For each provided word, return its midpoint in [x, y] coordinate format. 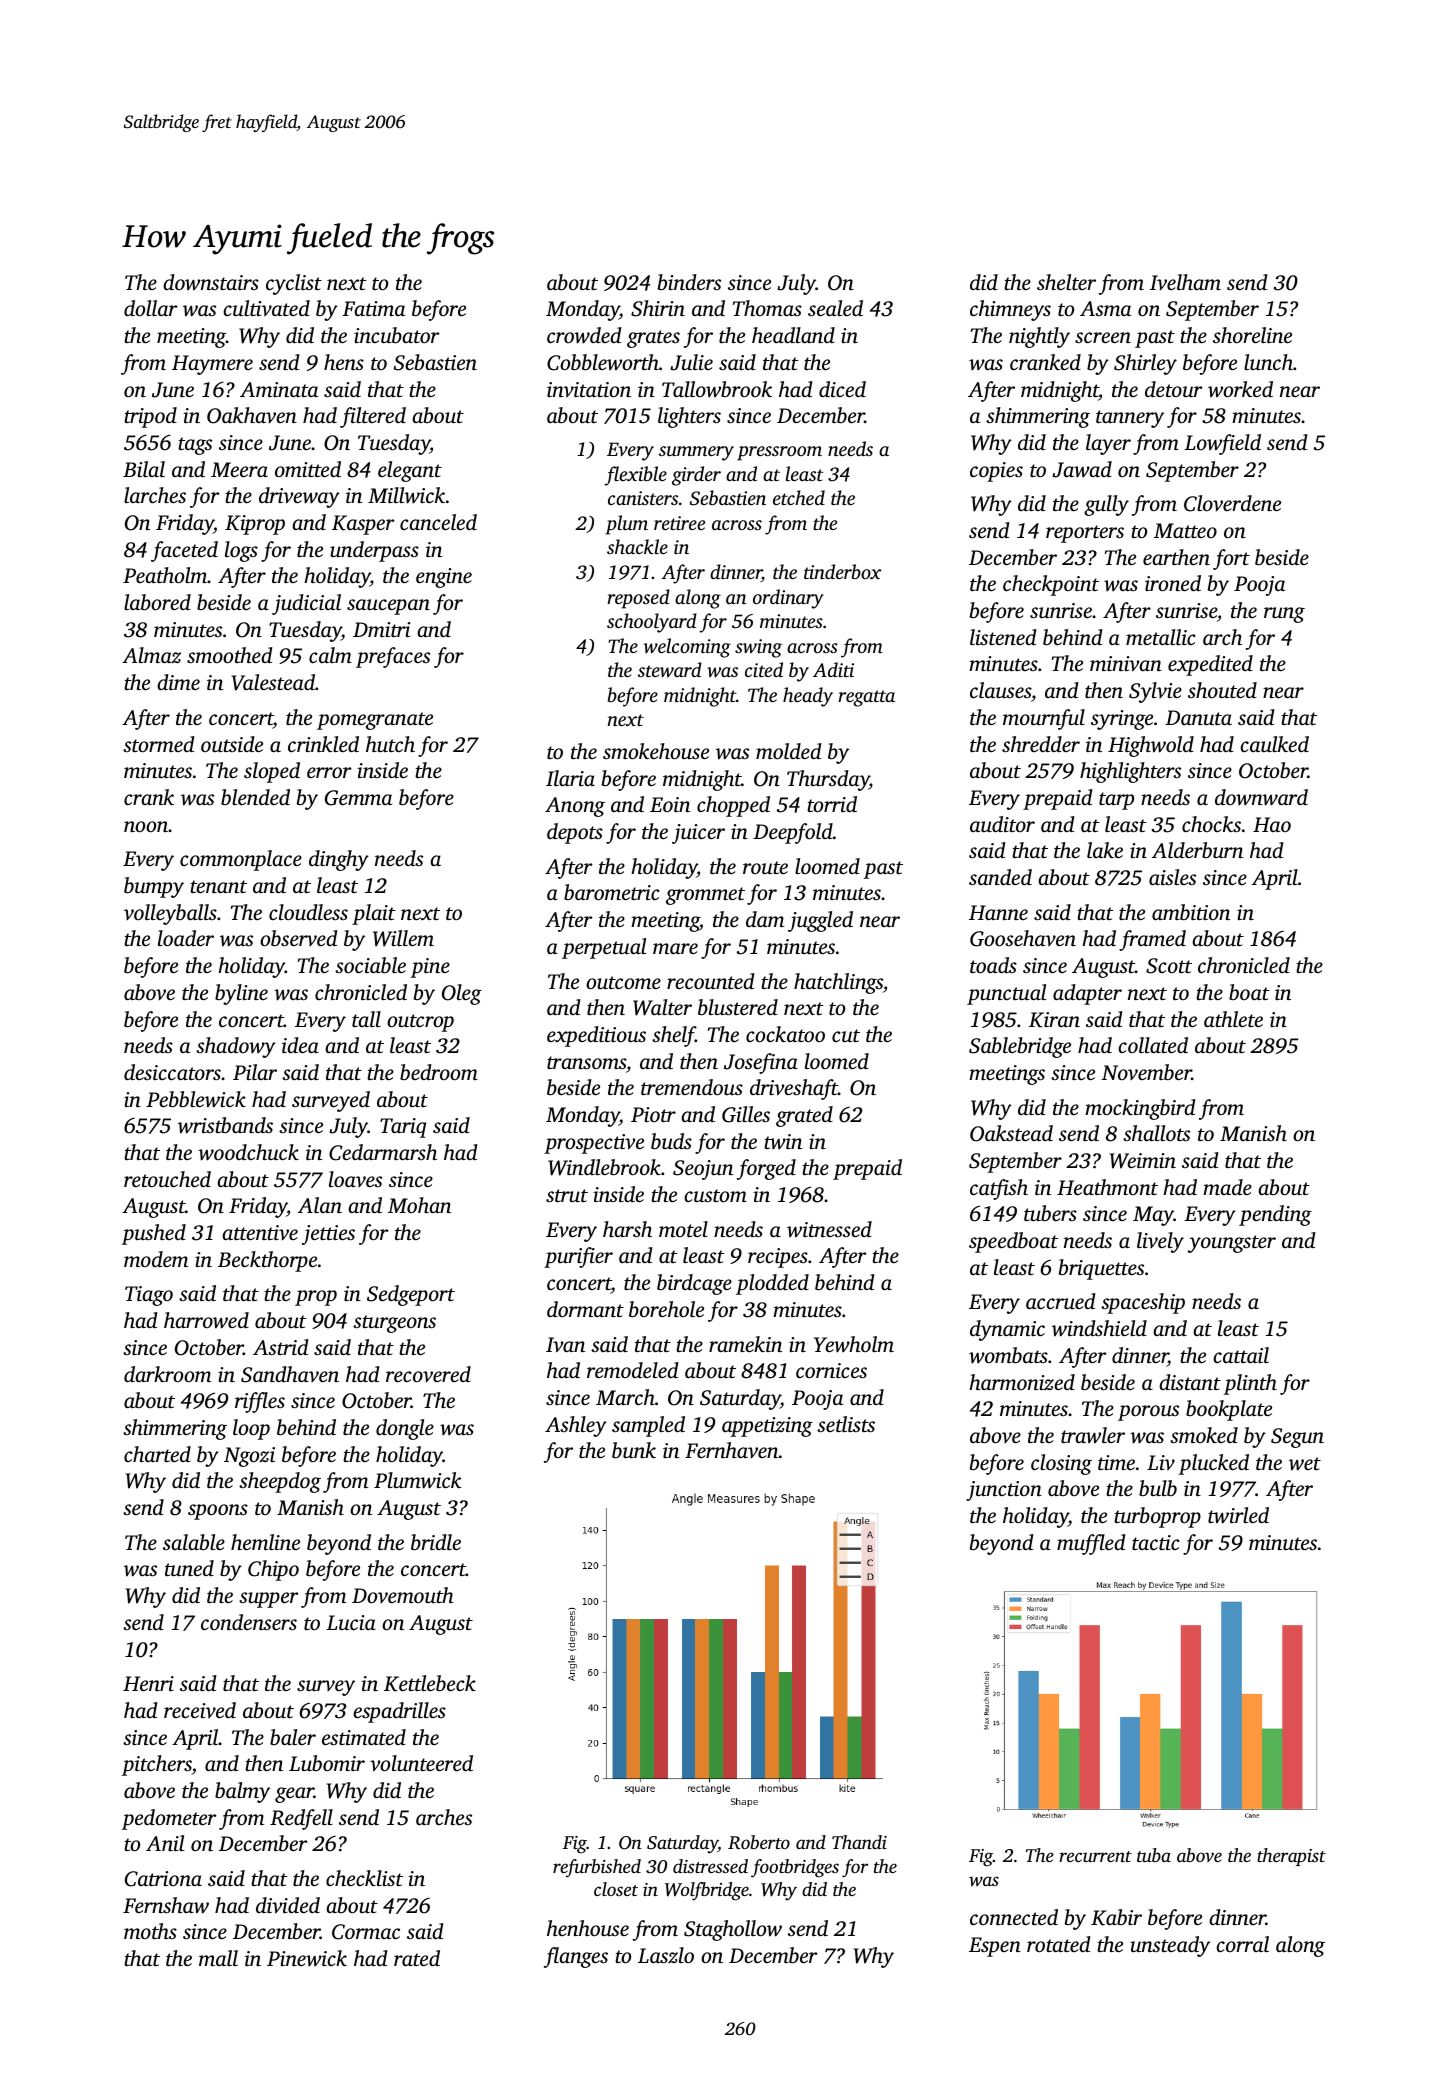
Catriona [163, 1879]
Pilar [255, 1072]
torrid [832, 804]
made [1227, 1187]
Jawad [1082, 469]
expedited [1210, 665]
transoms [586, 1062]
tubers [1050, 1213]
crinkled [323, 744]
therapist [1291, 1857]
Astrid [281, 1347]
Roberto [759, 1842]
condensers [249, 1622]
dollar [150, 308]
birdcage [694, 1284]
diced [842, 389]
